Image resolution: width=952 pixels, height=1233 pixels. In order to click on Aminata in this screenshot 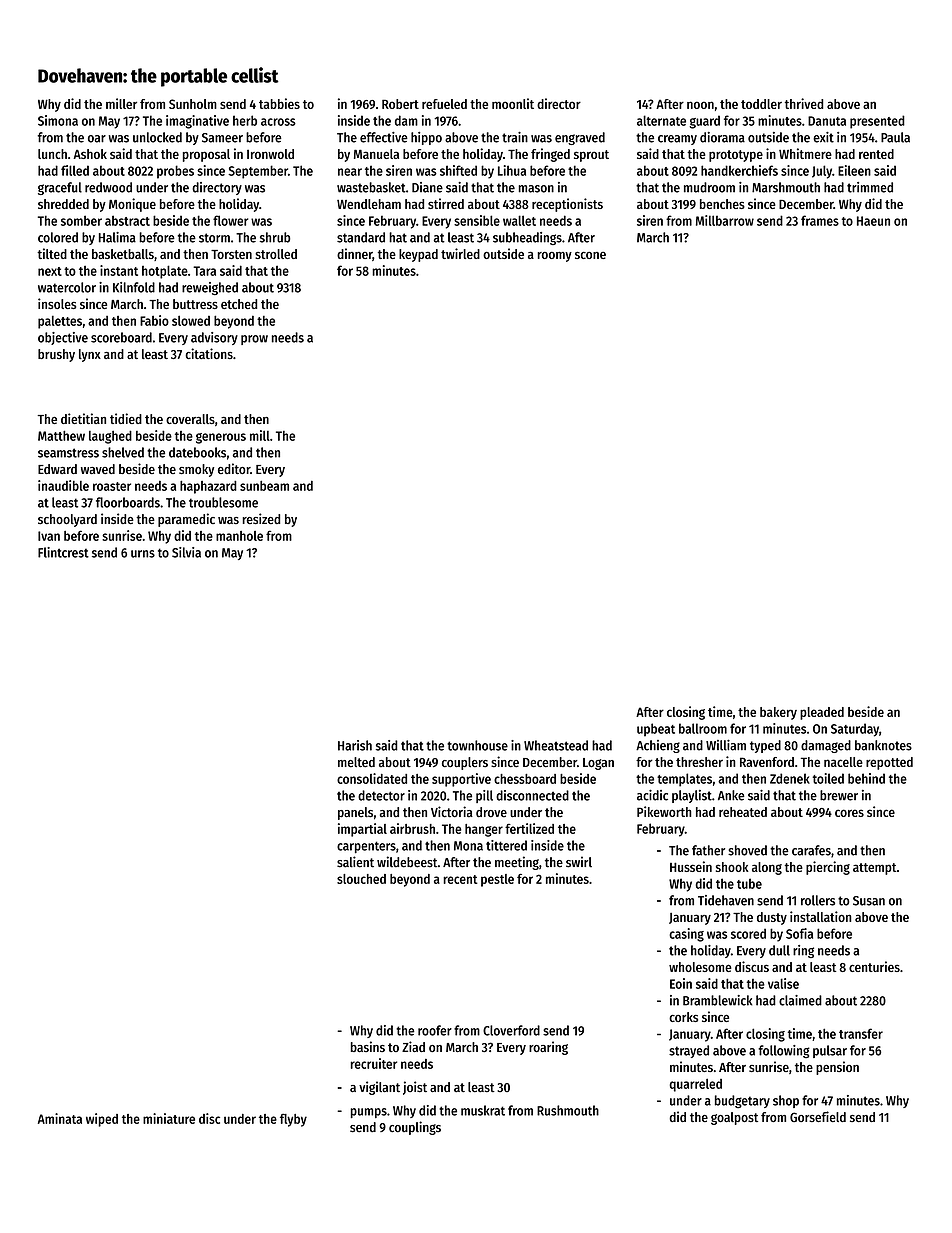, I will do `click(60, 1118)`.
